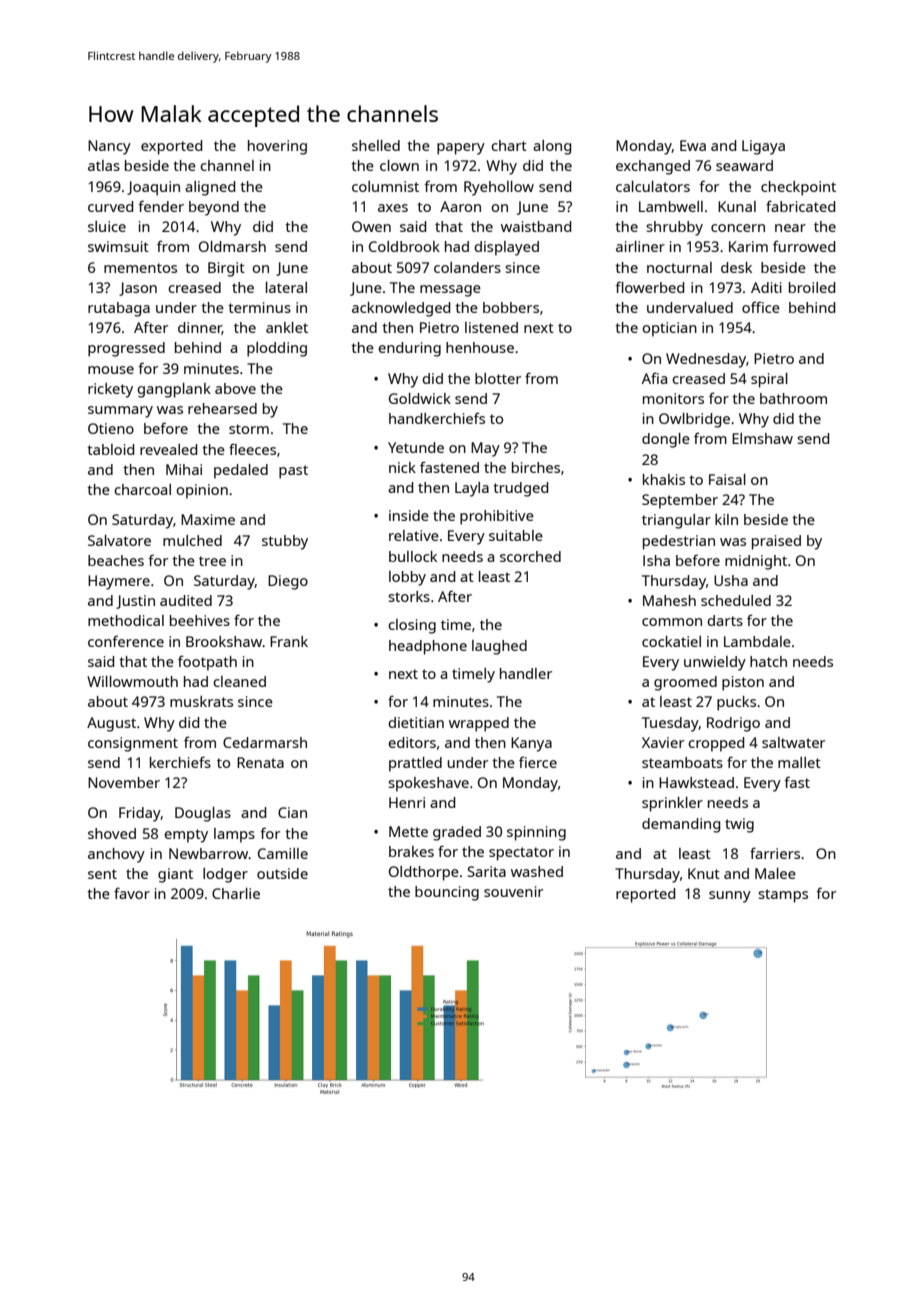  What do you see at coordinates (203, 814) in the page?
I see `Douglas` at bounding box center [203, 814].
